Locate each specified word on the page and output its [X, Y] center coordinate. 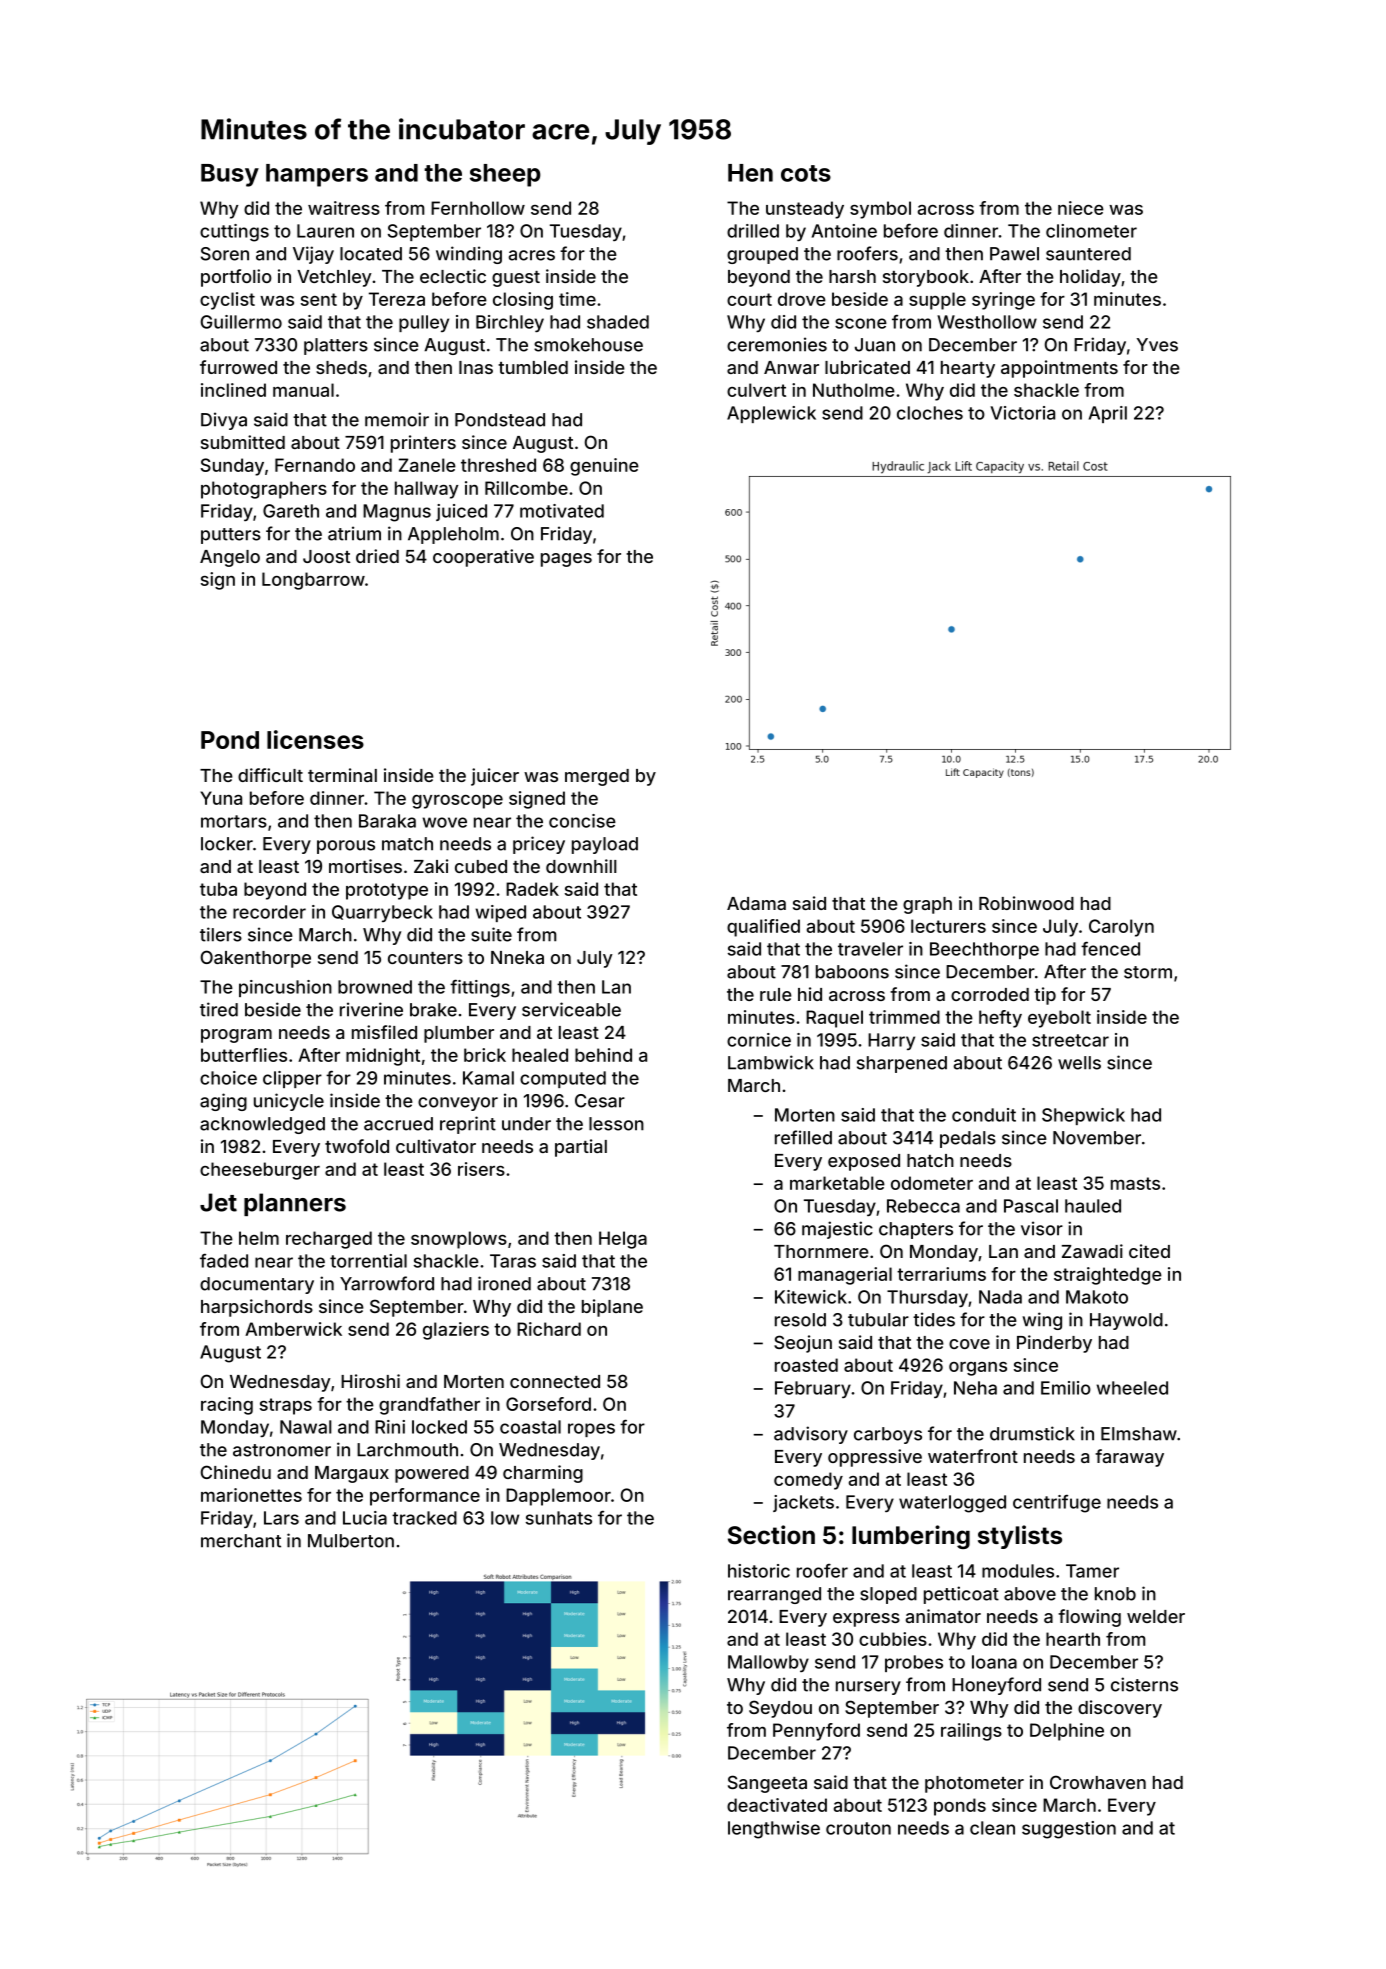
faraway [1129, 1458]
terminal [342, 775]
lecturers [948, 926]
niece [1081, 208]
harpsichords [257, 1308]
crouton [858, 1828]
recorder [269, 912]
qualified [763, 928]
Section [771, 1535]
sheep [505, 175]
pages [566, 560]
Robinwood [1026, 903]
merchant [241, 1541]
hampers [317, 175]
